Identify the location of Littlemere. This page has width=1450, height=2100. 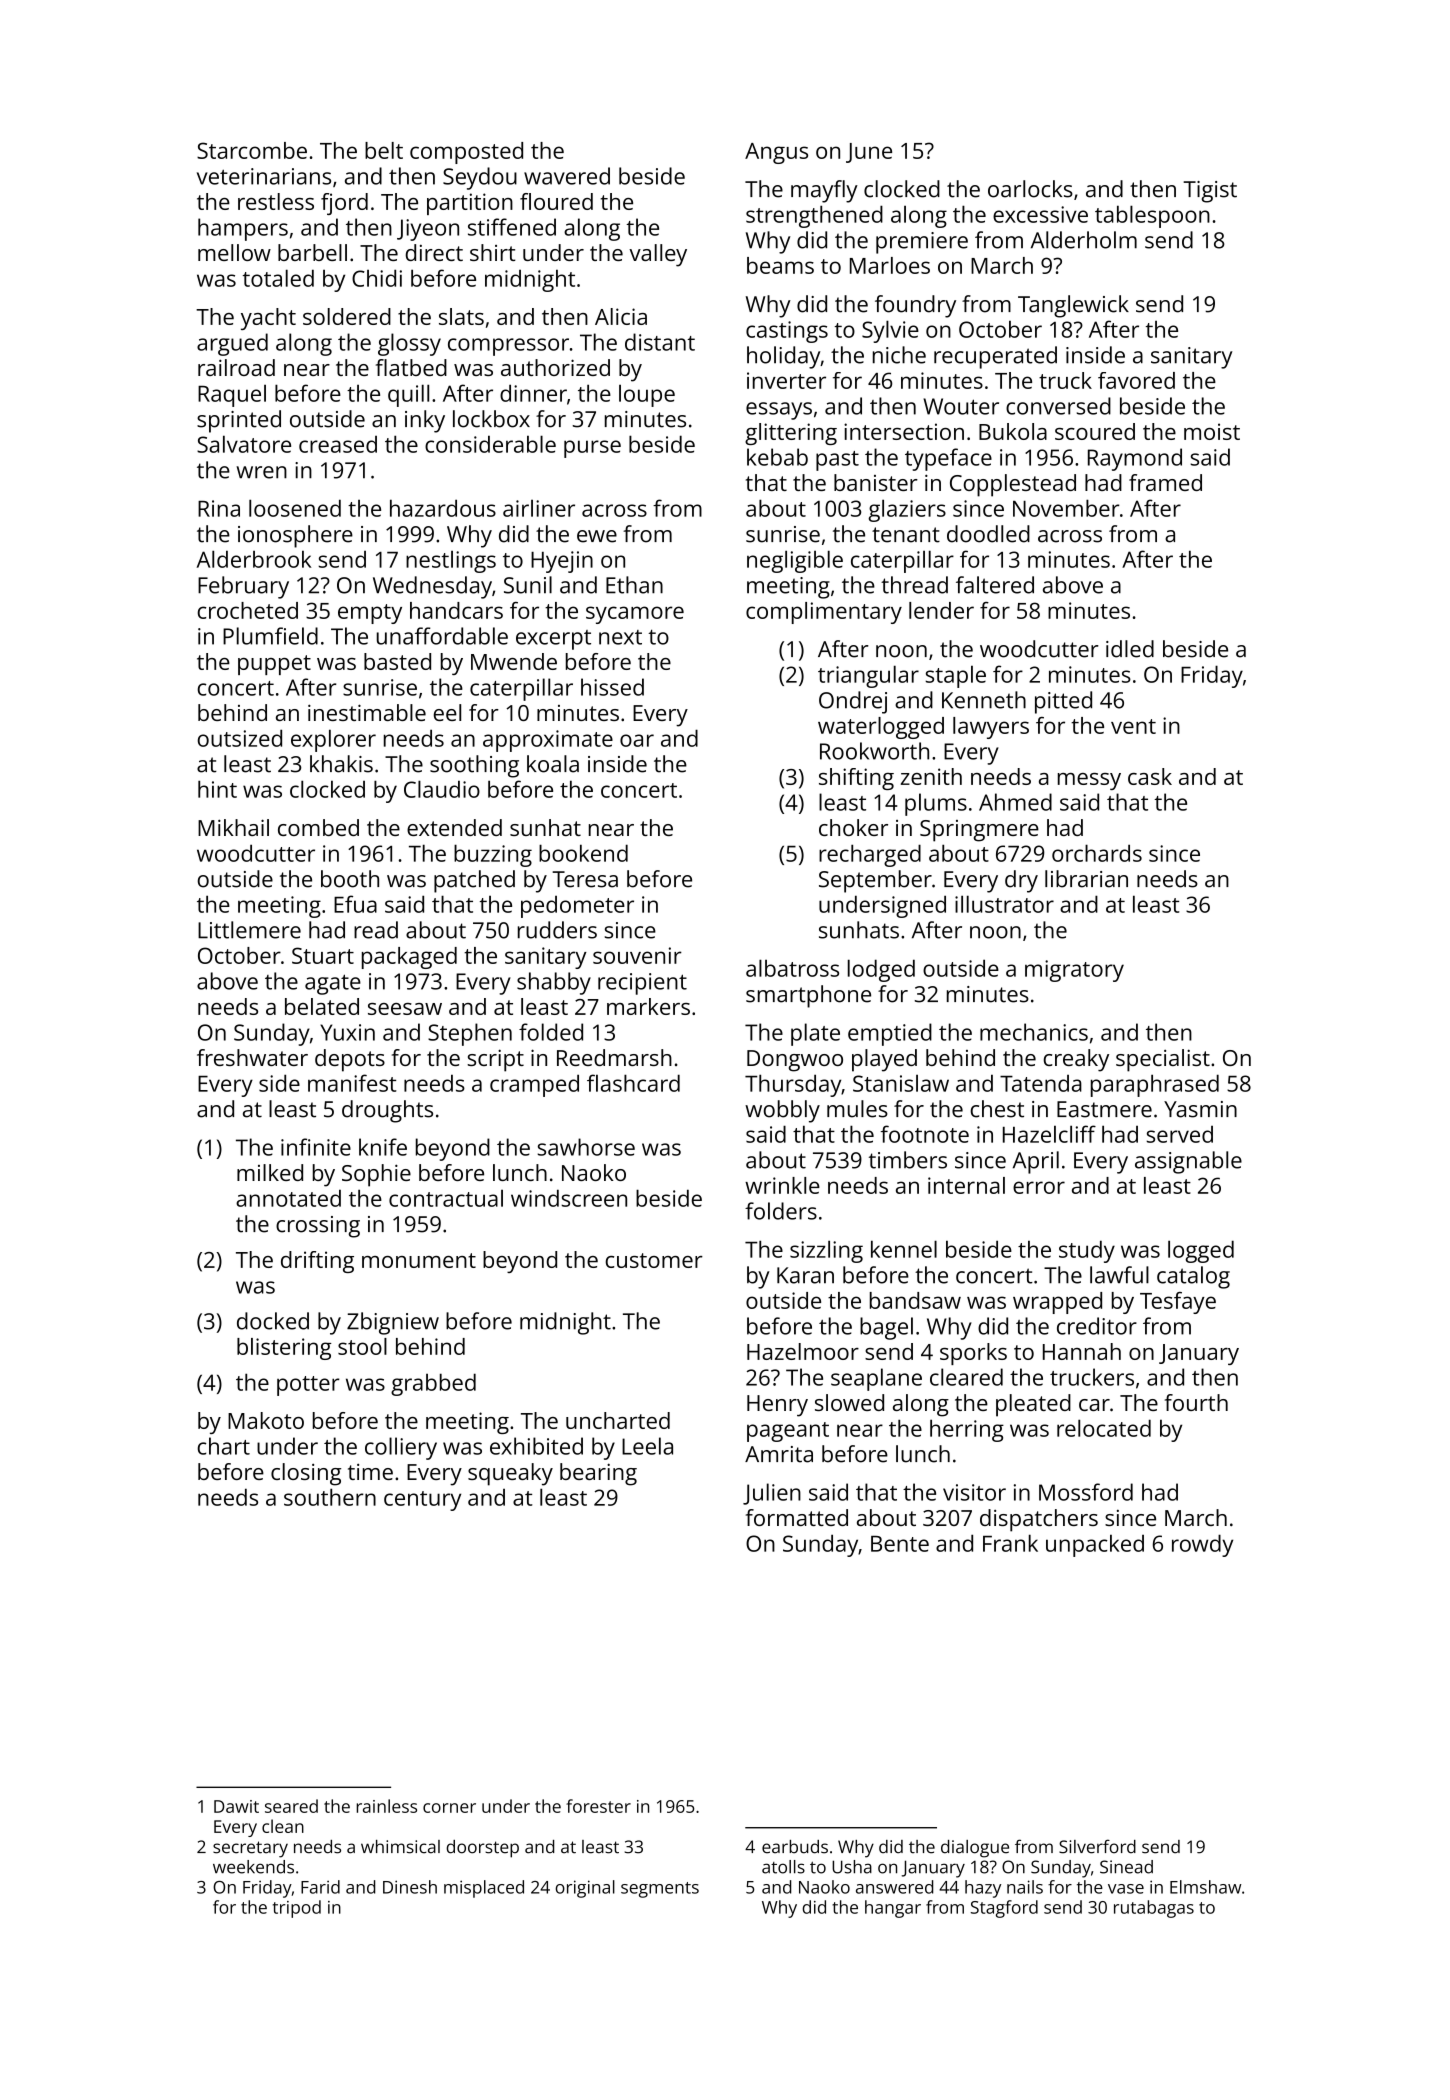
(249, 930).
